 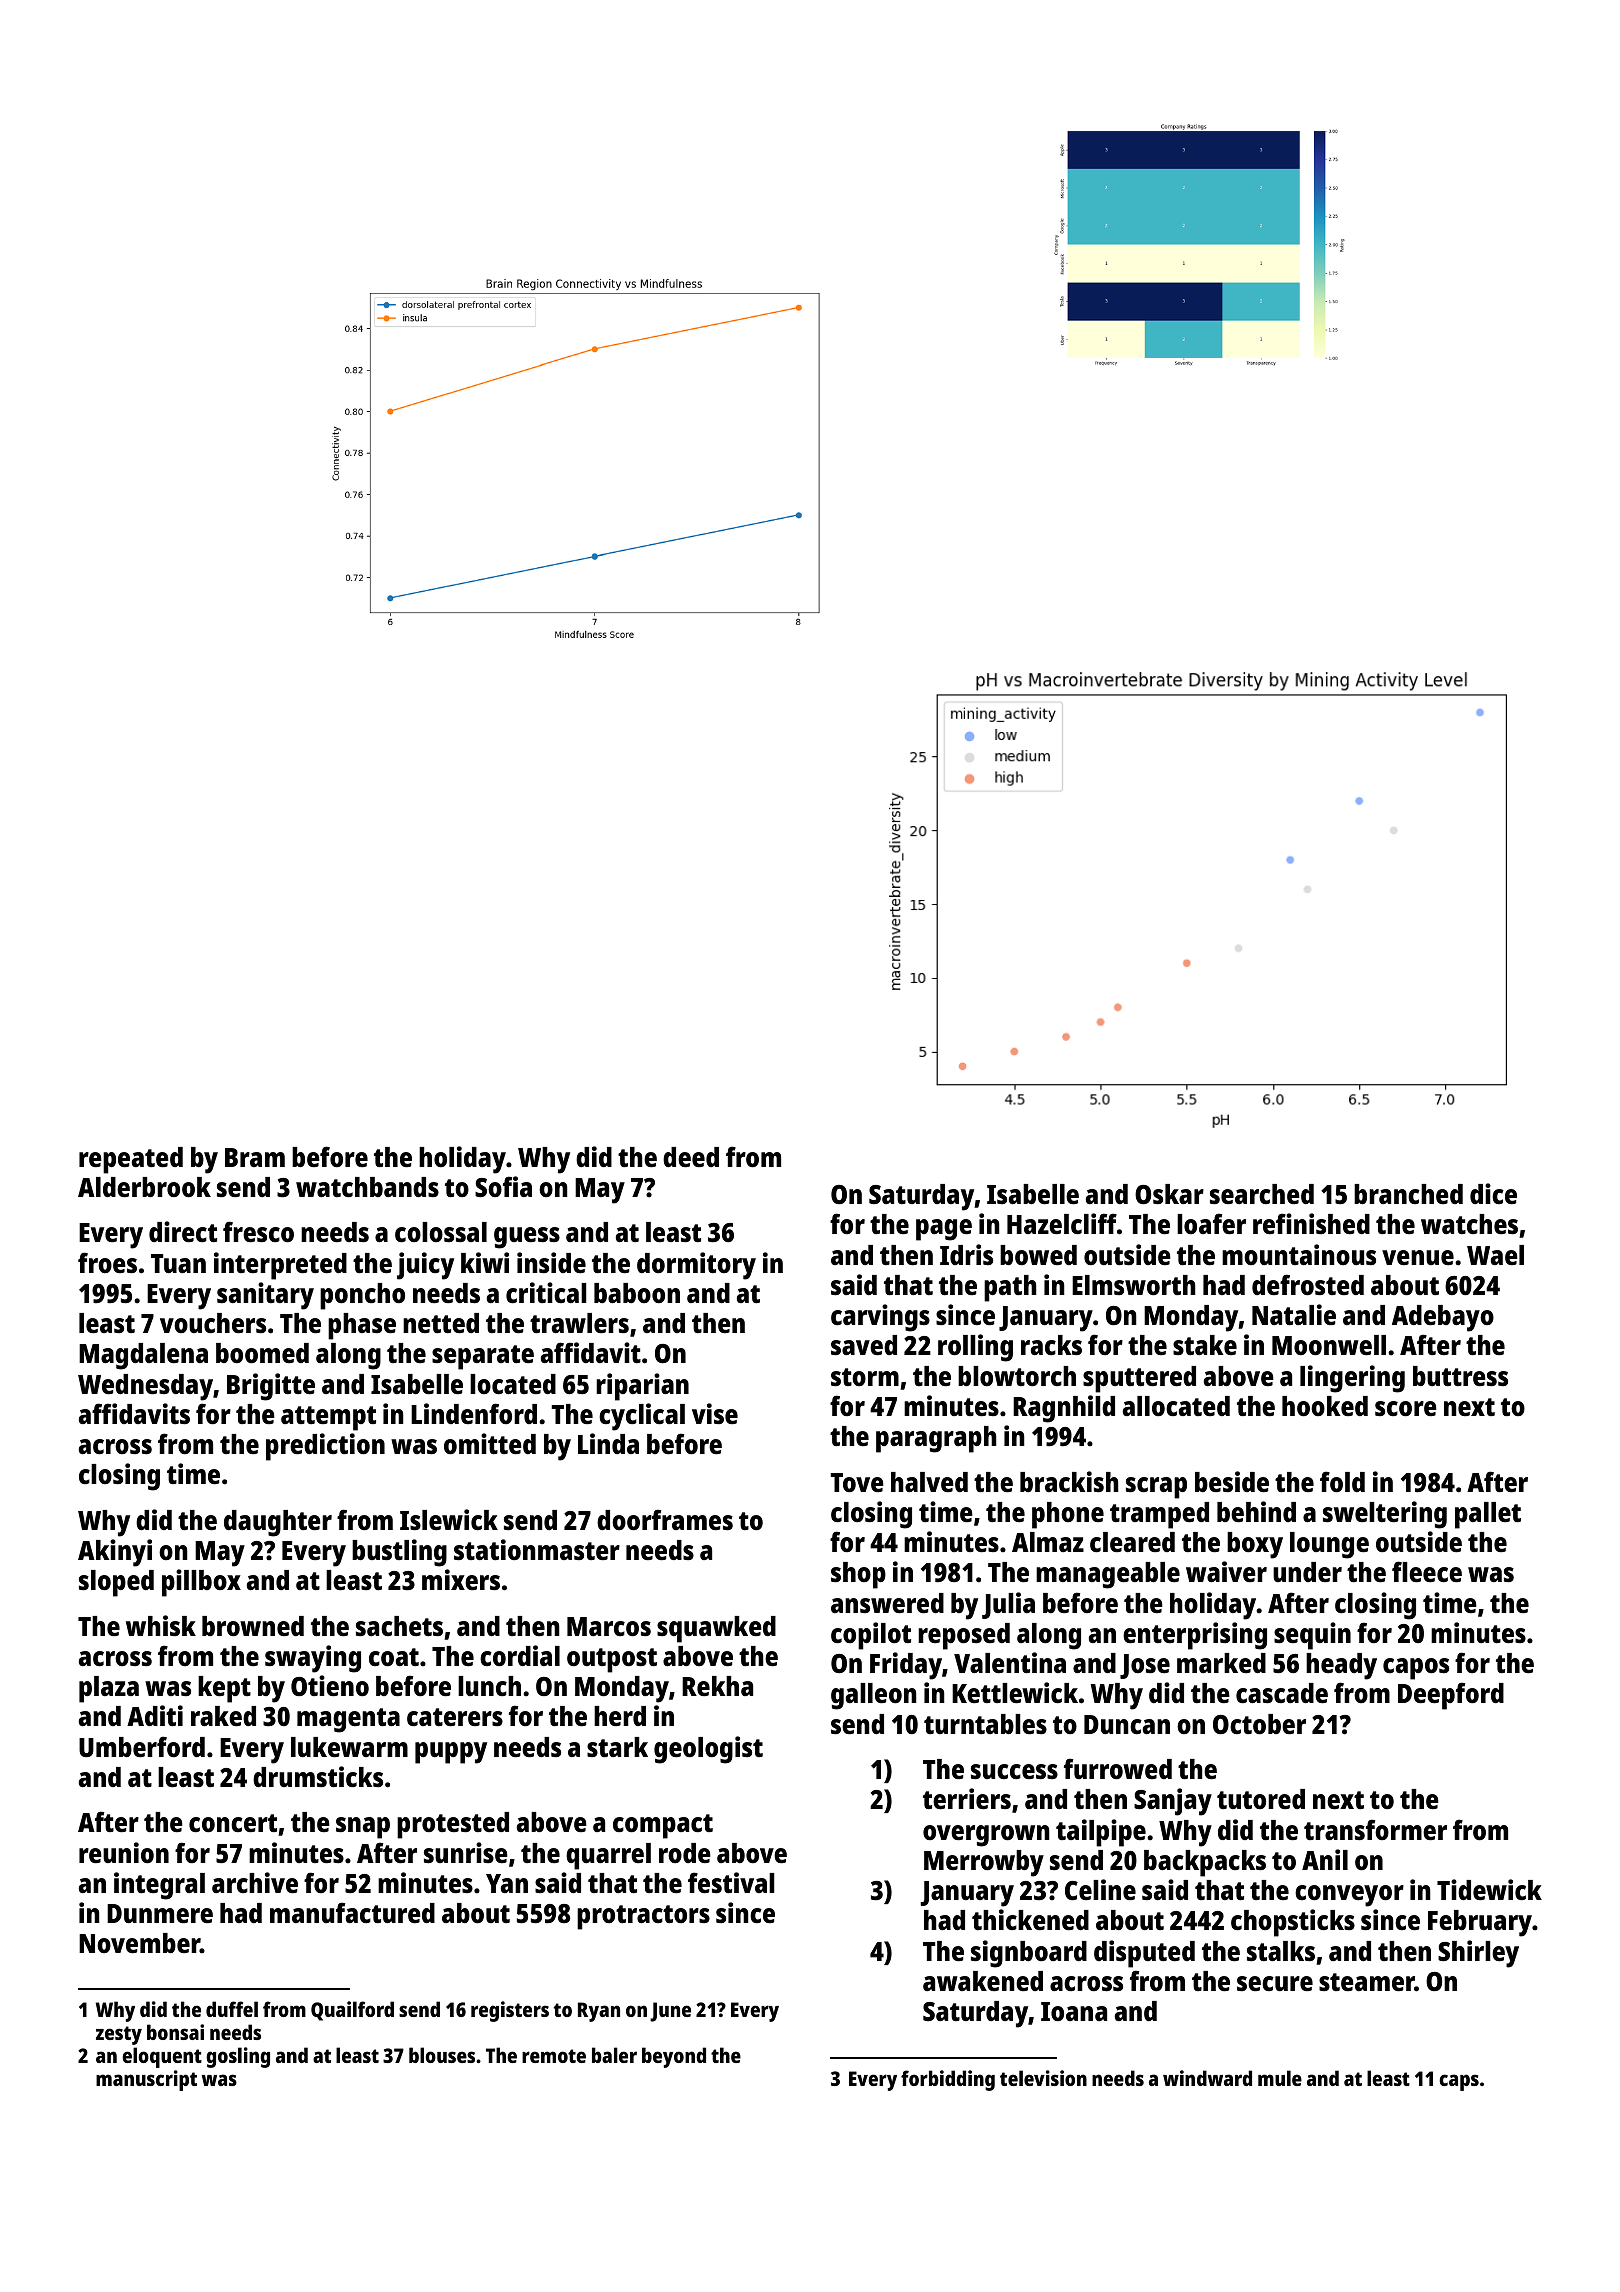 What do you see at coordinates (1342, 1482) in the document?
I see `fold` at bounding box center [1342, 1482].
